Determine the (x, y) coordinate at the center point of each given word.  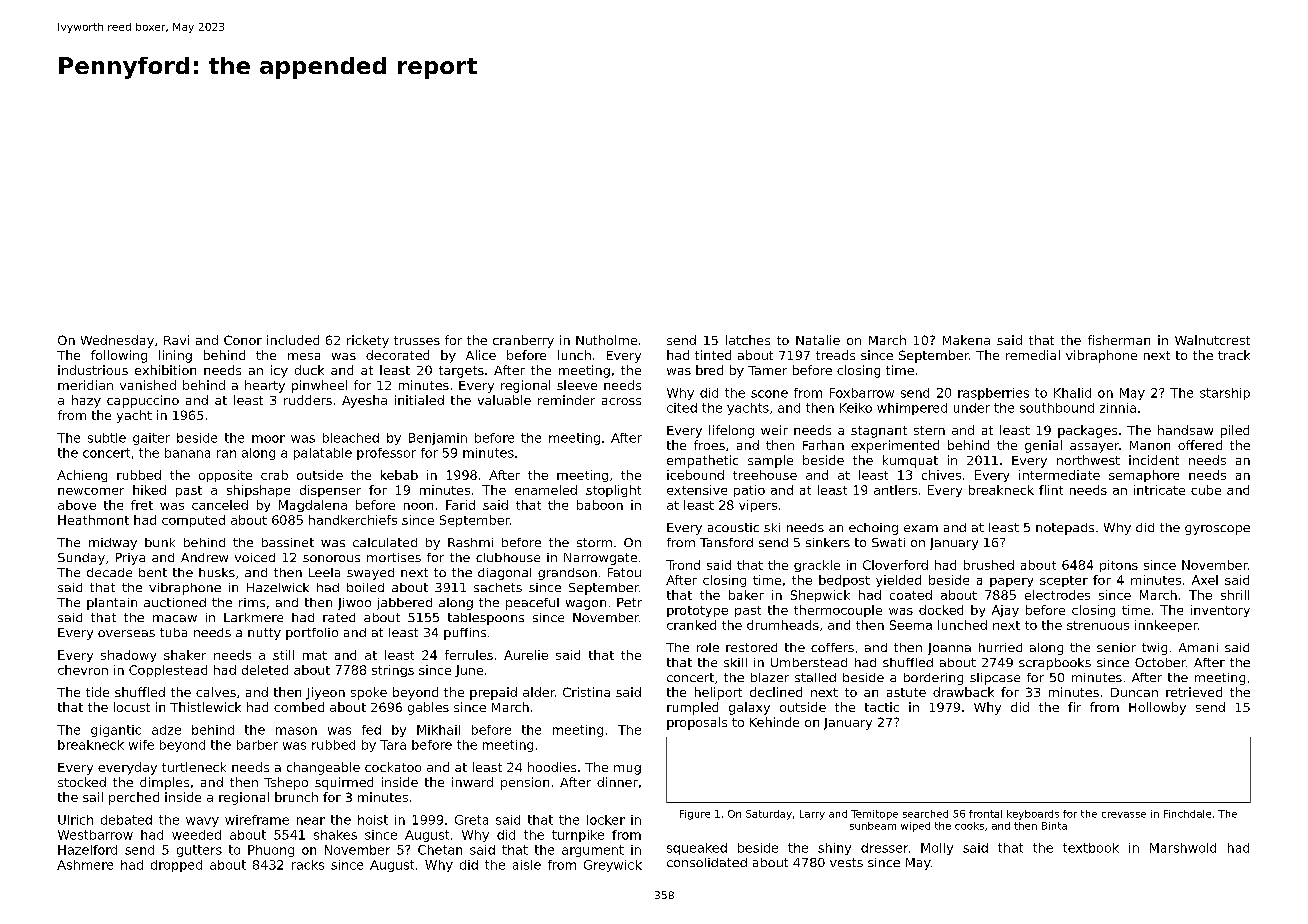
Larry (812, 815)
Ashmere (85, 865)
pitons (1119, 566)
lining (175, 356)
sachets (498, 587)
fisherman (1119, 340)
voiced (255, 557)
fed (371, 730)
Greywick (613, 866)
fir (1074, 707)
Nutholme (606, 340)
